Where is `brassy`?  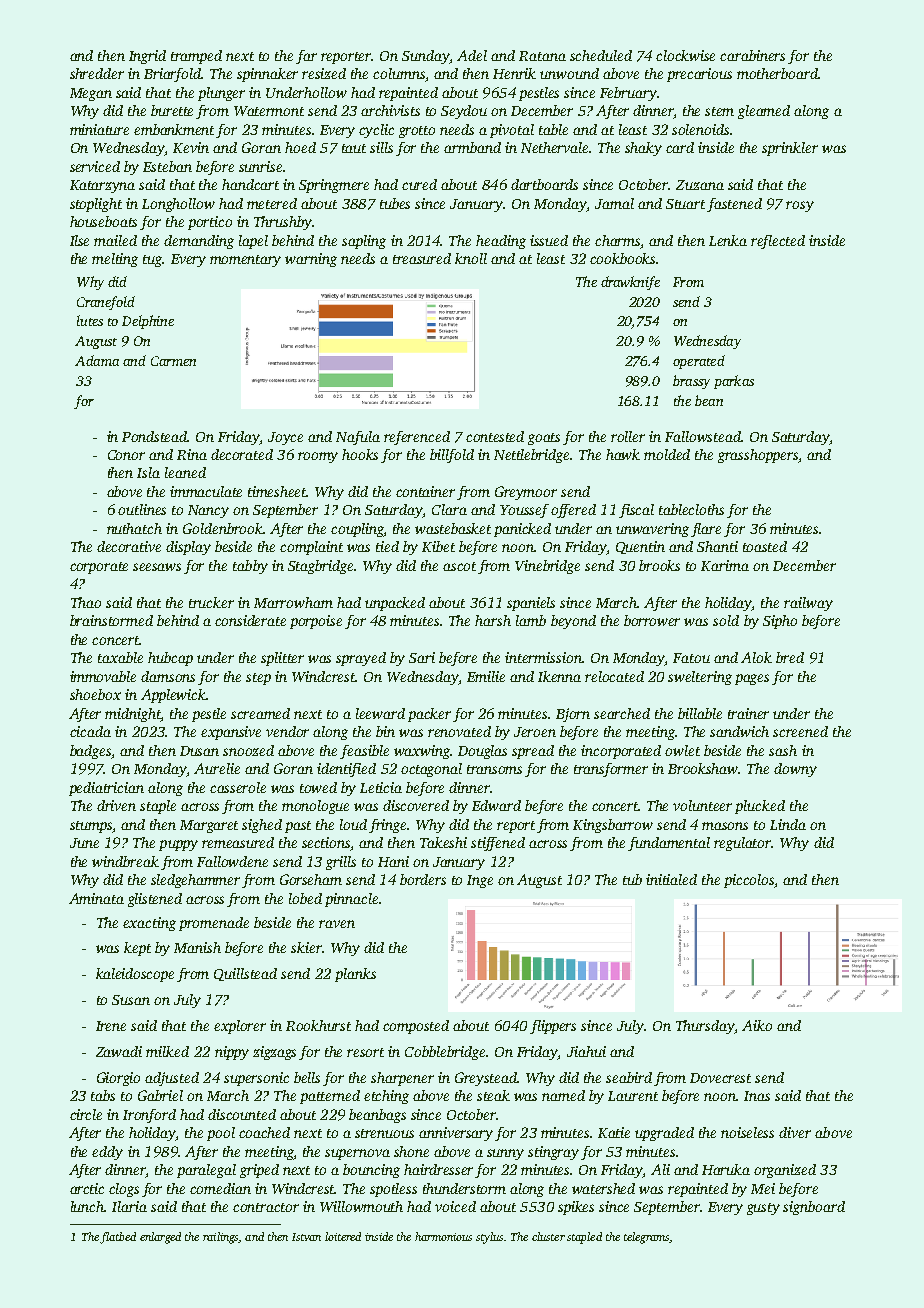
brassy is located at coordinates (691, 382).
